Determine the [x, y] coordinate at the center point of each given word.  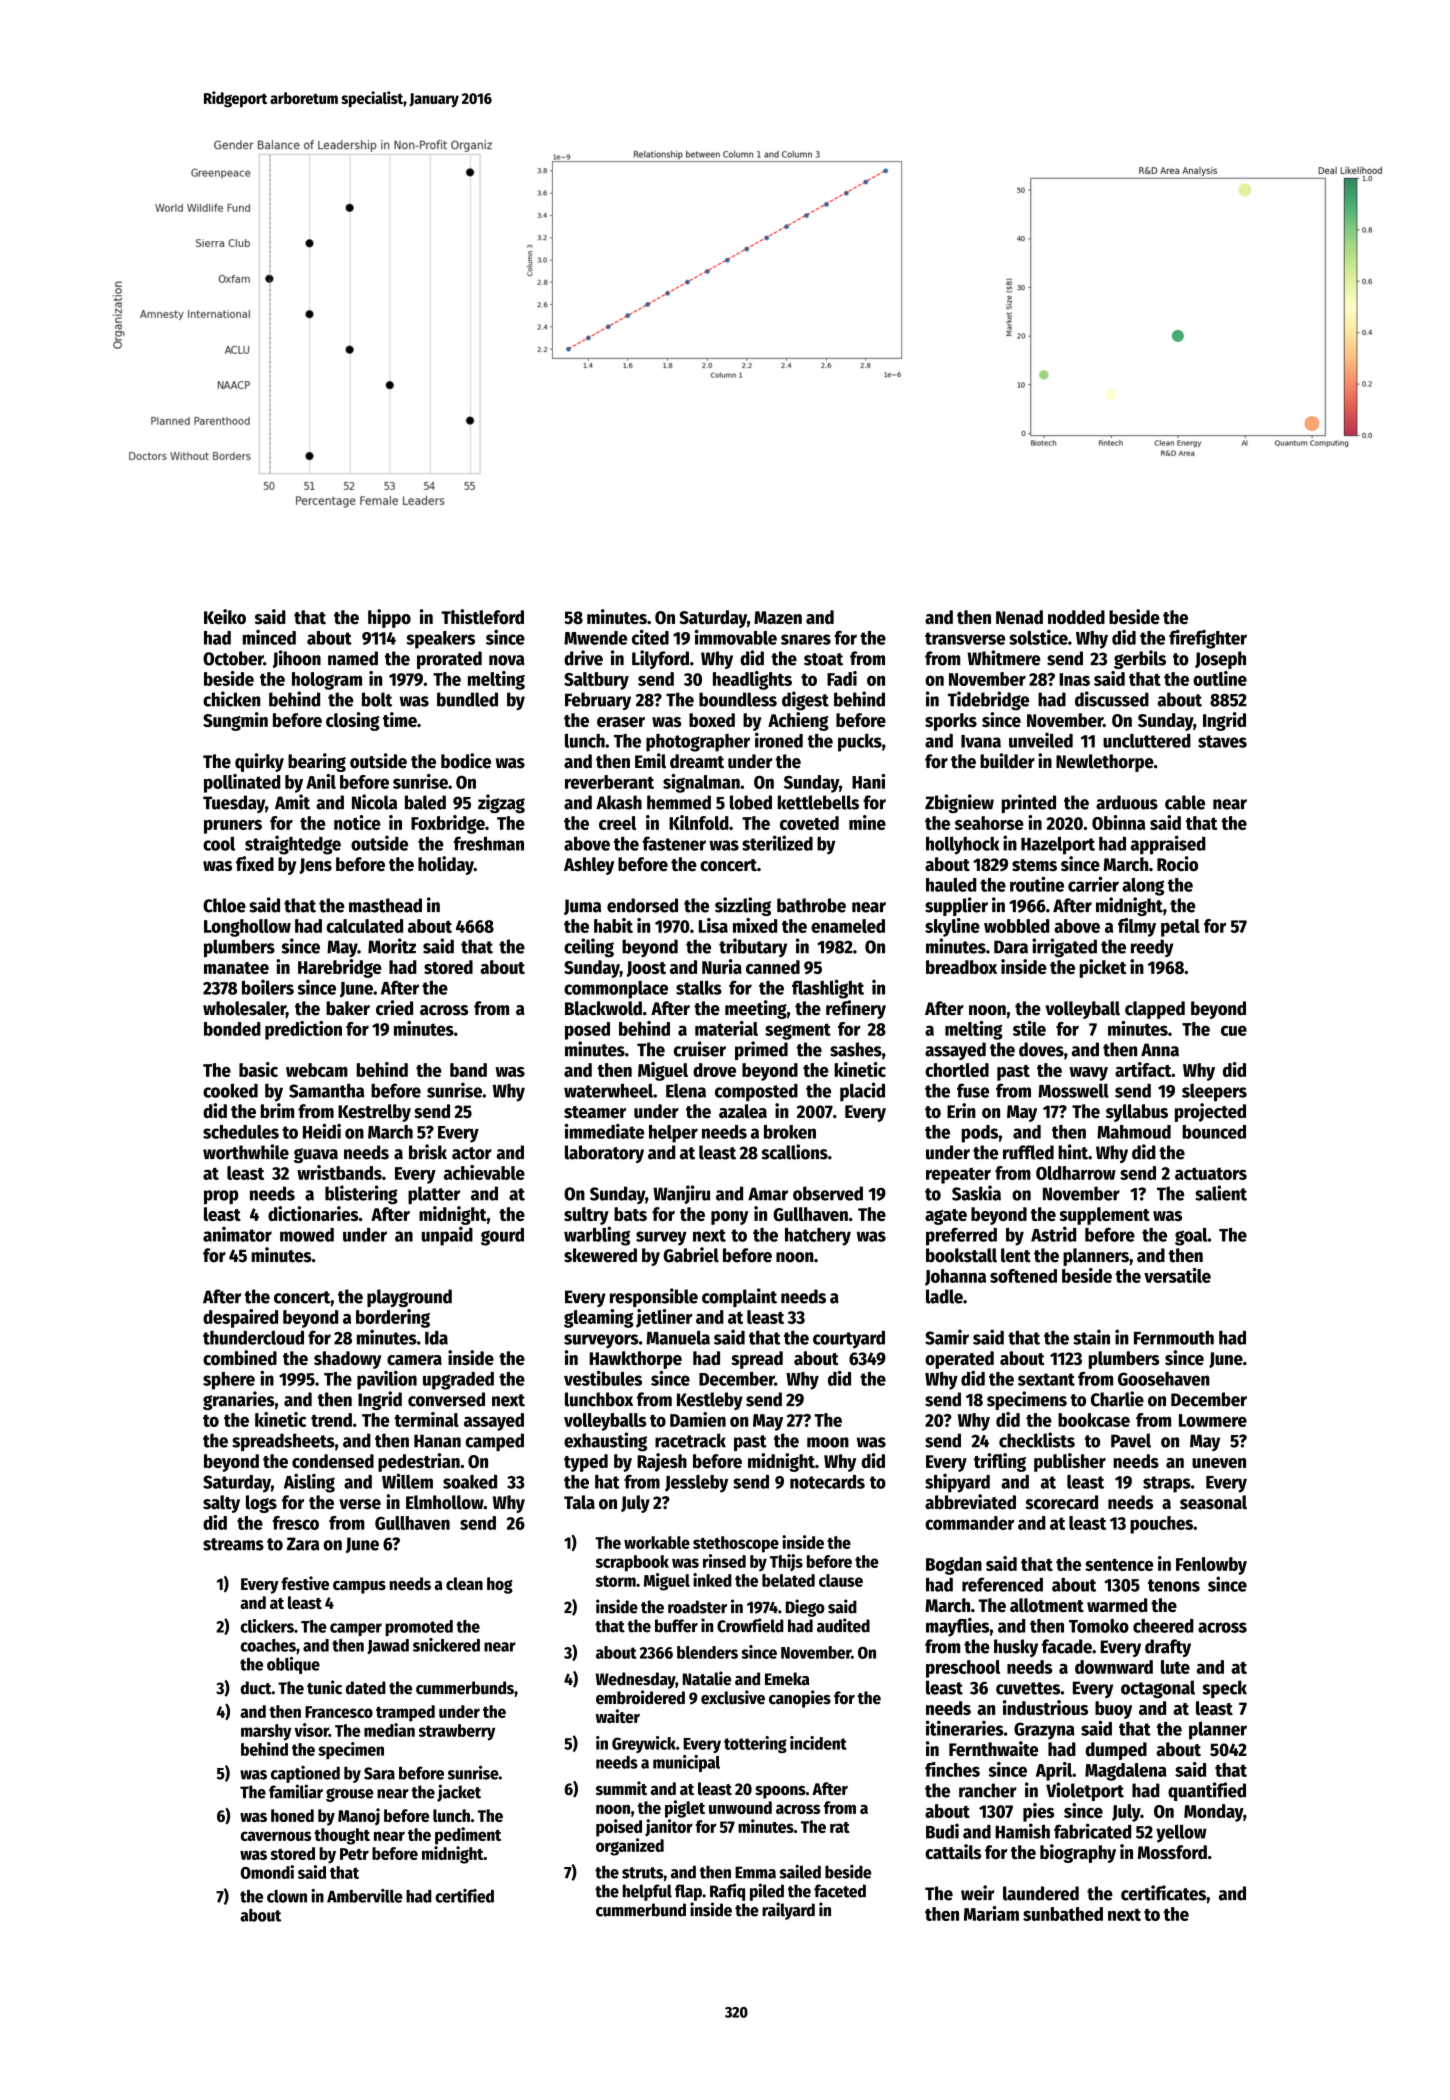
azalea [743, 1111]
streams [233, 1544]
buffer [676, 1626]
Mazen [778, 617]
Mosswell [1073, 1090]
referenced [1002, 1584]
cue [1234, 1030]
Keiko [225, 617]
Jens [315, 866]
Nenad [1019, 617]
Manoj [359, 1817]
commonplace [616, 990]
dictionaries [313, 1213]
